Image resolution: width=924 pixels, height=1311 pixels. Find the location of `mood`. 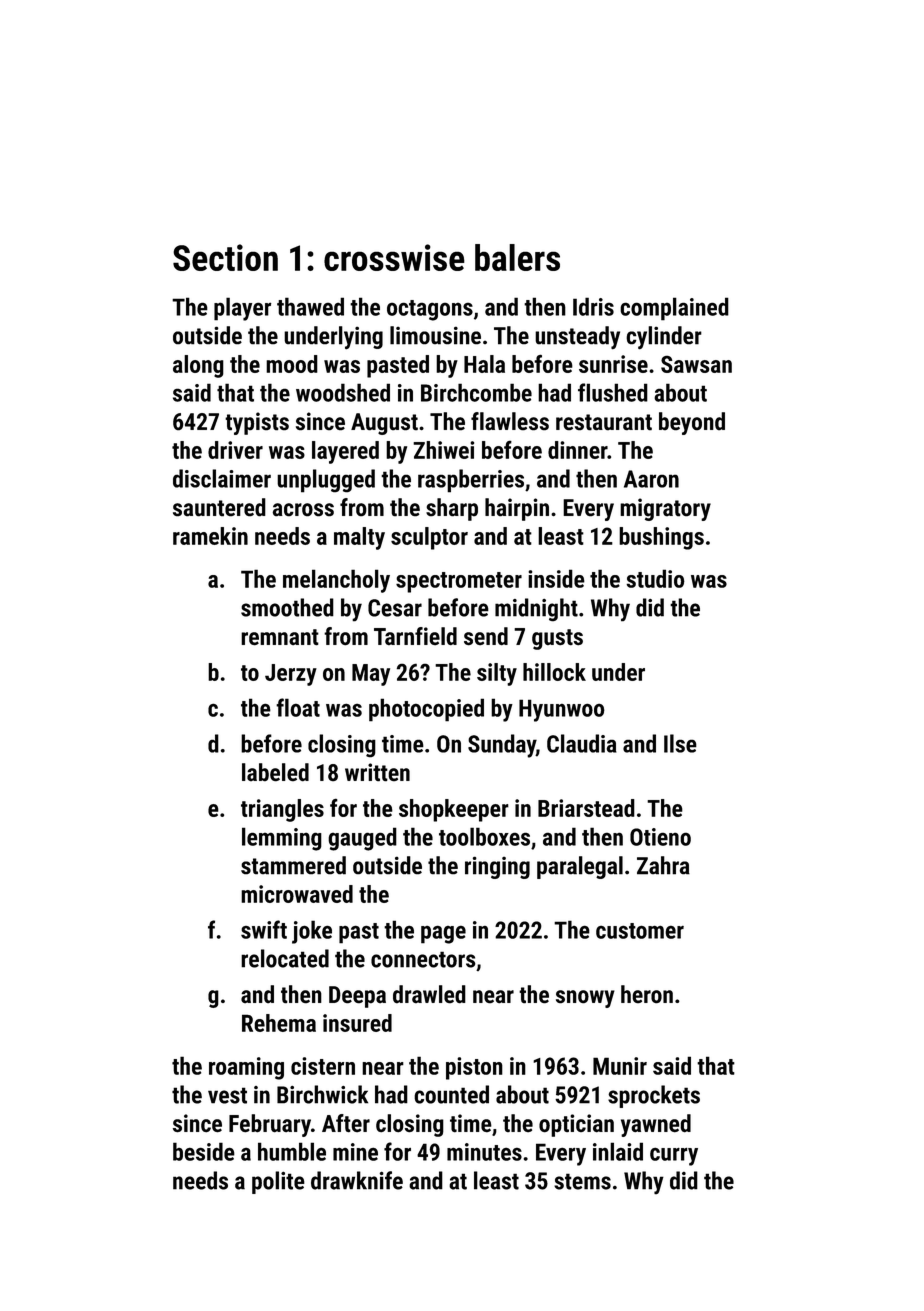

mood is located at coordinates (292, 364).
